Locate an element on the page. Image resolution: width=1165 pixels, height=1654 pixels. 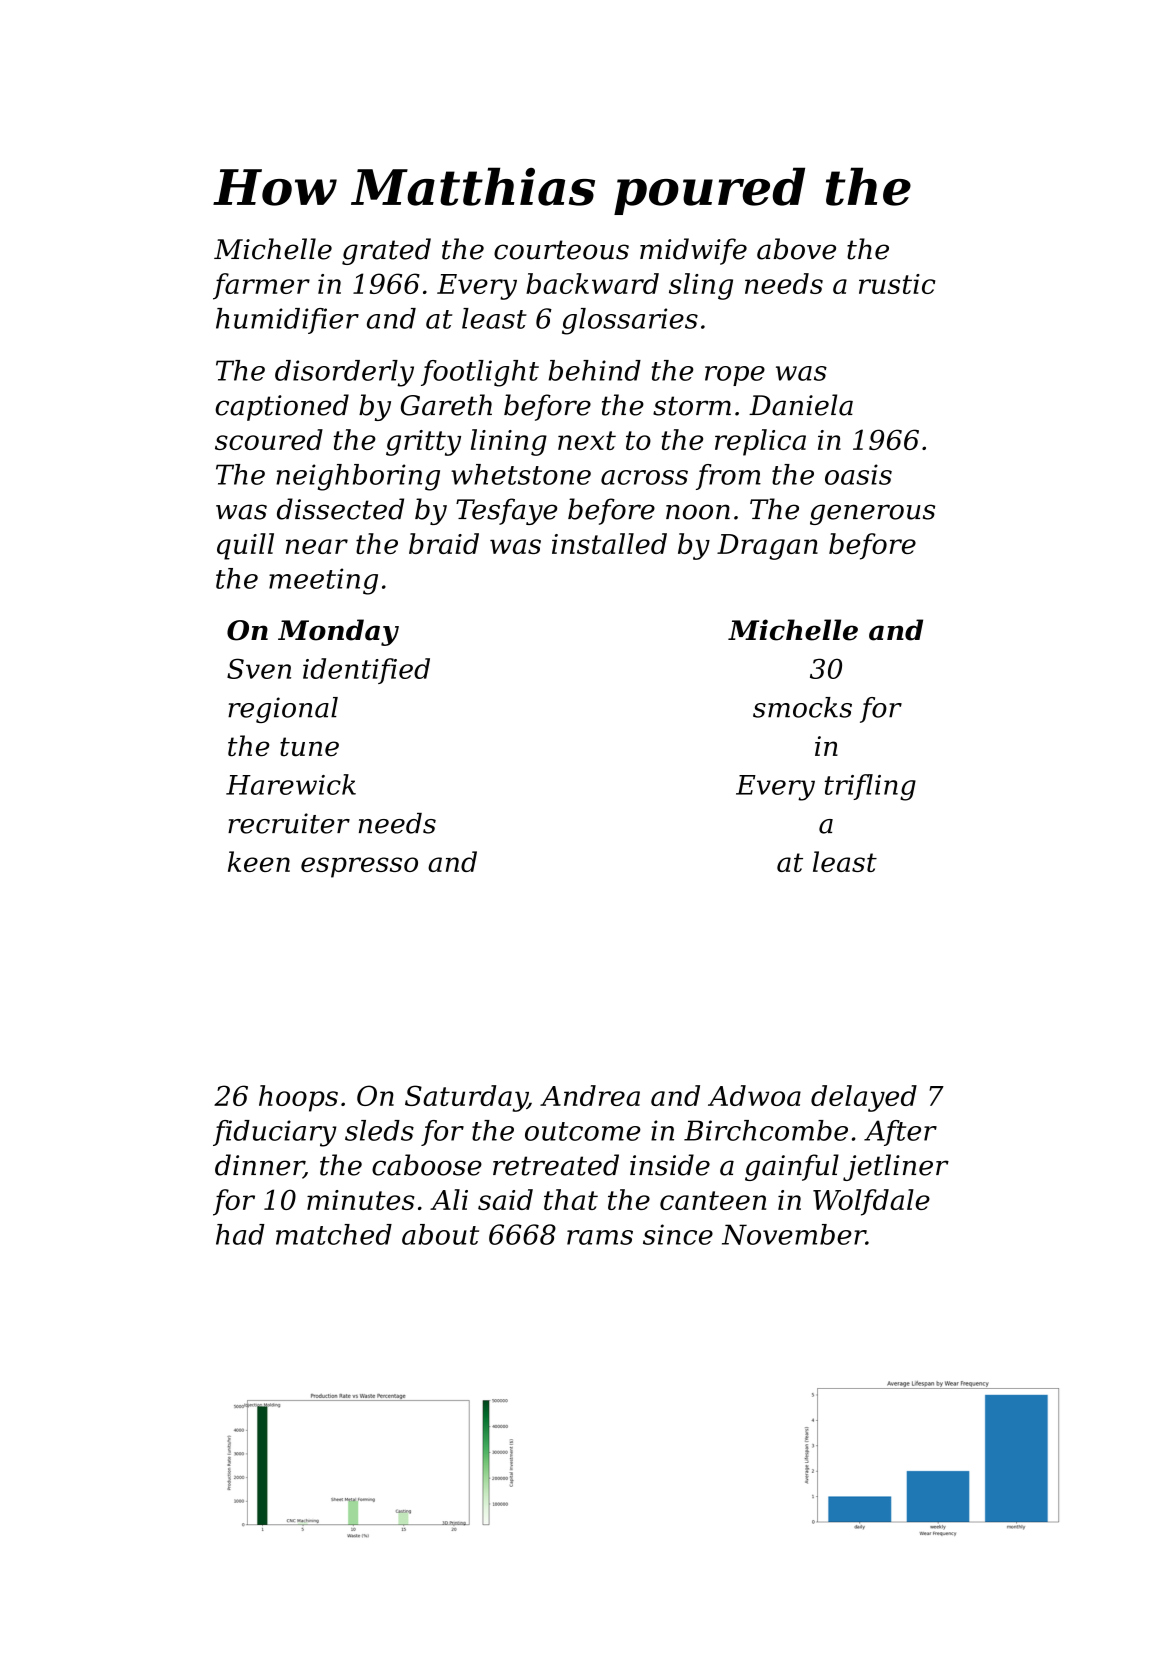
above is located at coordinates (796, 249).
